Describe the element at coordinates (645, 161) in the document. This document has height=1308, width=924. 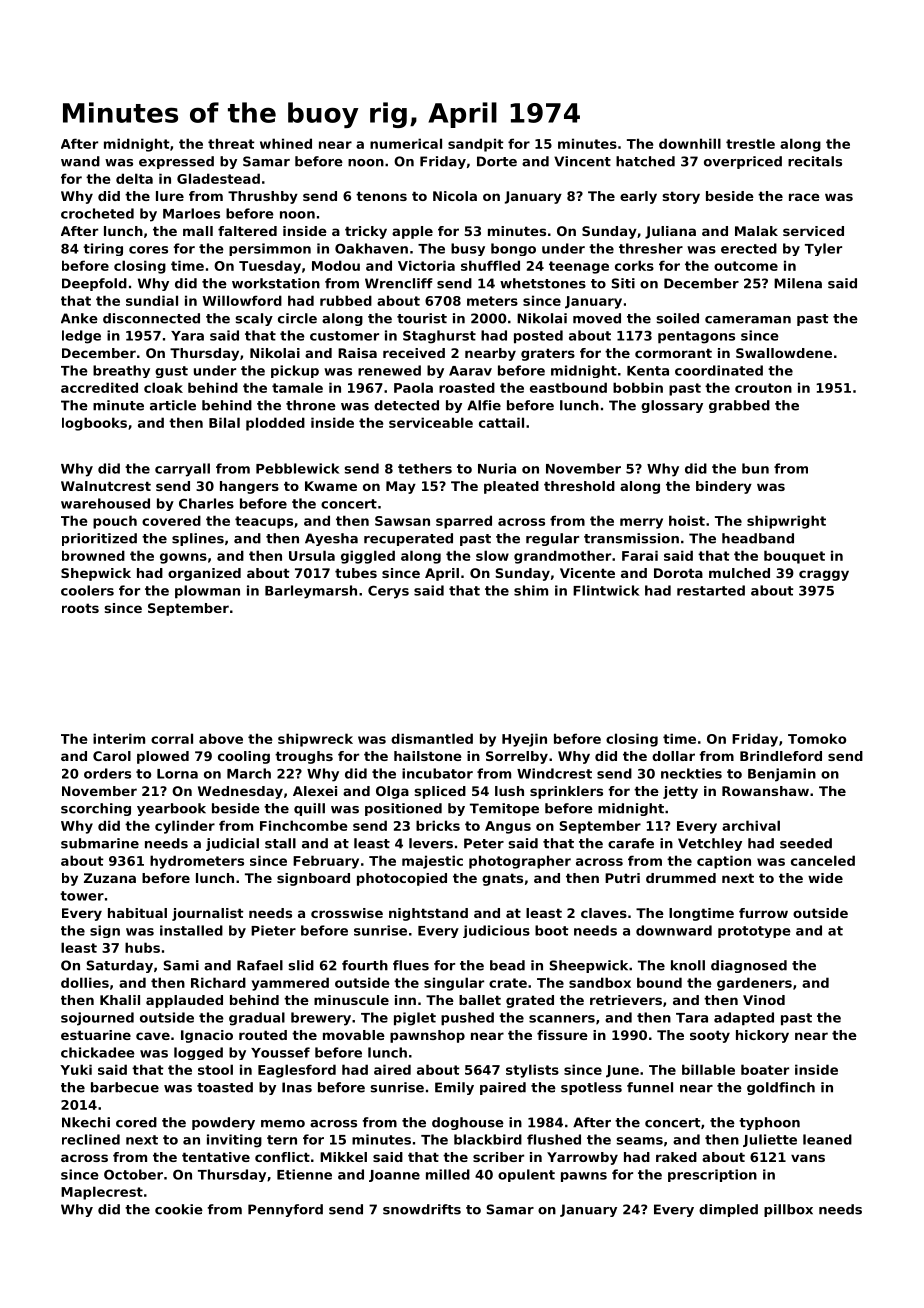
I see `hatched` at that location.
